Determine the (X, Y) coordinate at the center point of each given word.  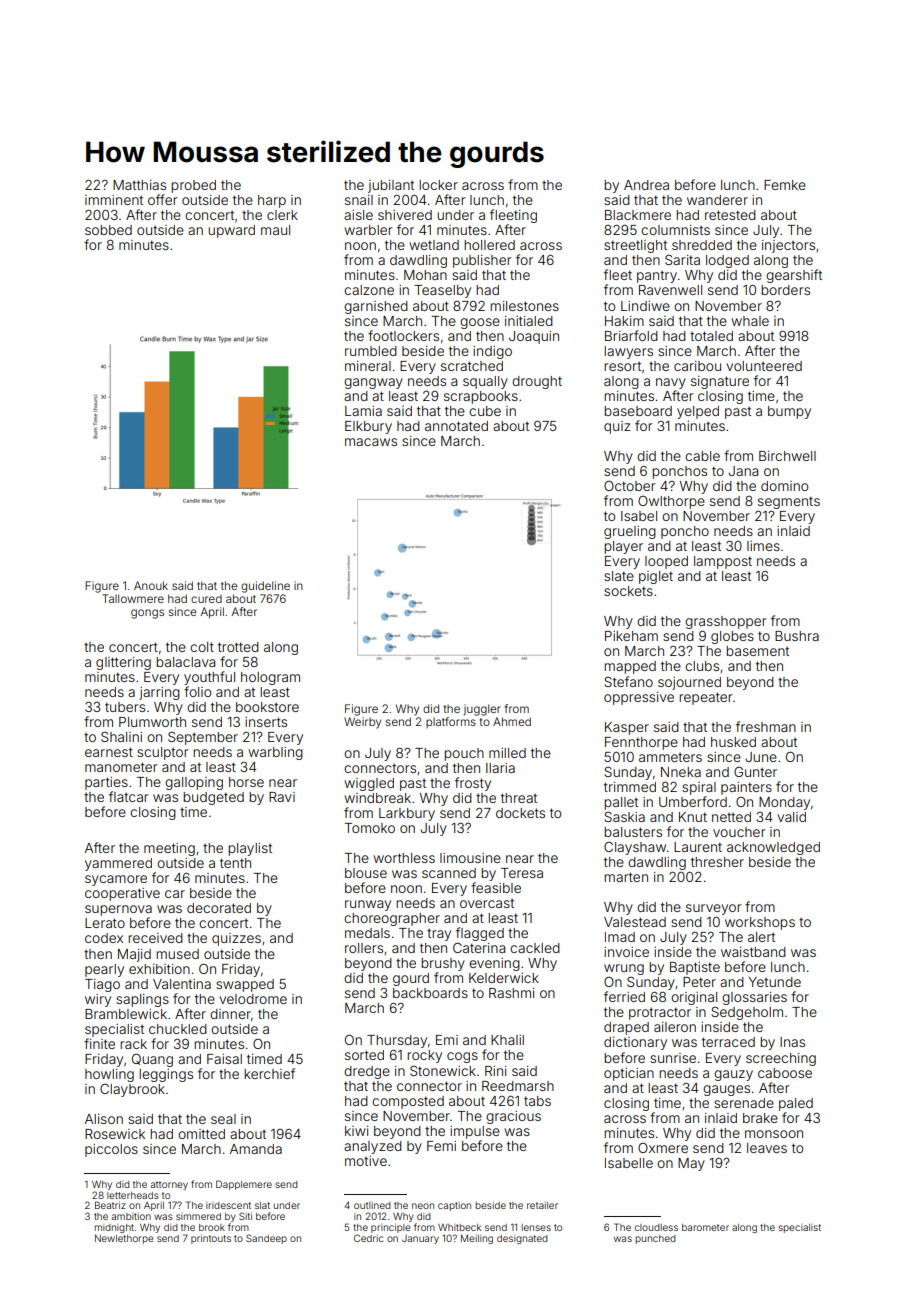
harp (272, 201)
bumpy (789, 412)
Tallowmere (133, 598)
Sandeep (266, 1239)
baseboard (638, 411)
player (623, 547)
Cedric (368, 1238)
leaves (767, 1148)
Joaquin (534, 337)
